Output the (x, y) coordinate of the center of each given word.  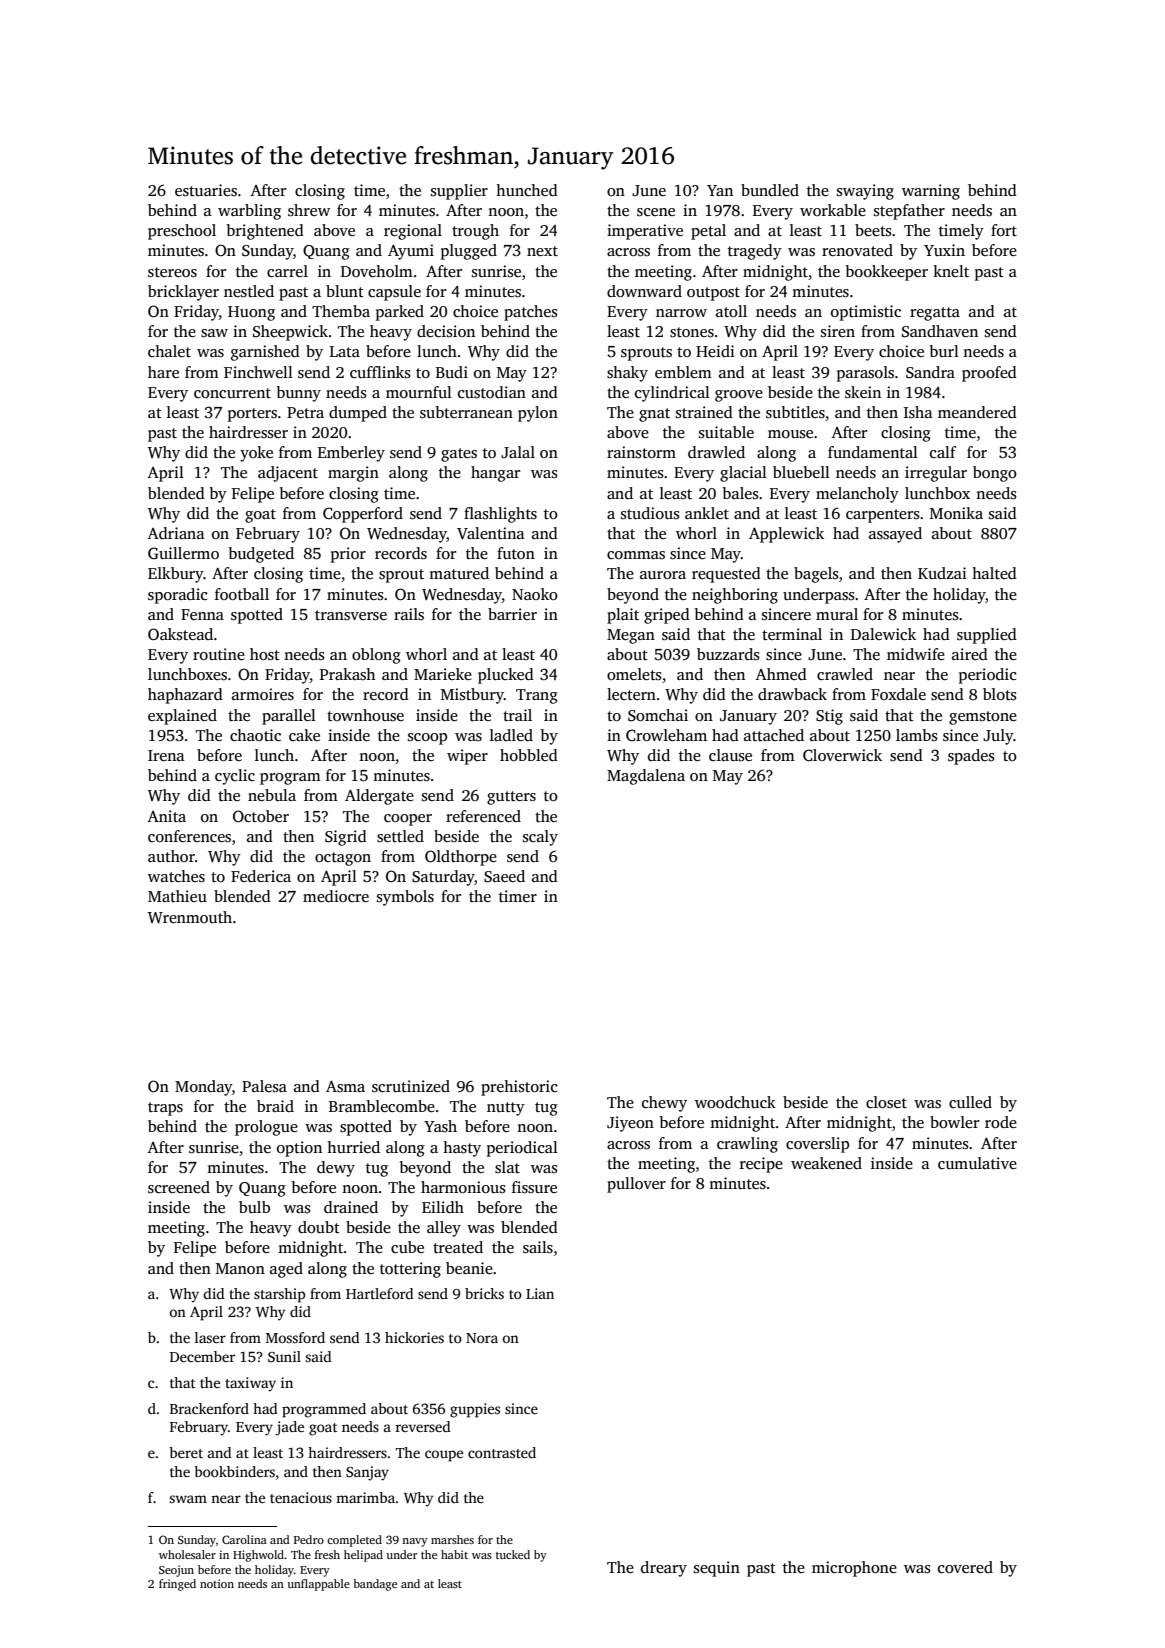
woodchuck (735, 1102)
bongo (995, 474)
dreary (664, 1569)
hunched (527, 190)
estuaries (206, 190)
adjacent (288, 474)
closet (886, 1102)
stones (692, 332)
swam (188, 1499)
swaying (865, 192)
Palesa (264, 1086)
